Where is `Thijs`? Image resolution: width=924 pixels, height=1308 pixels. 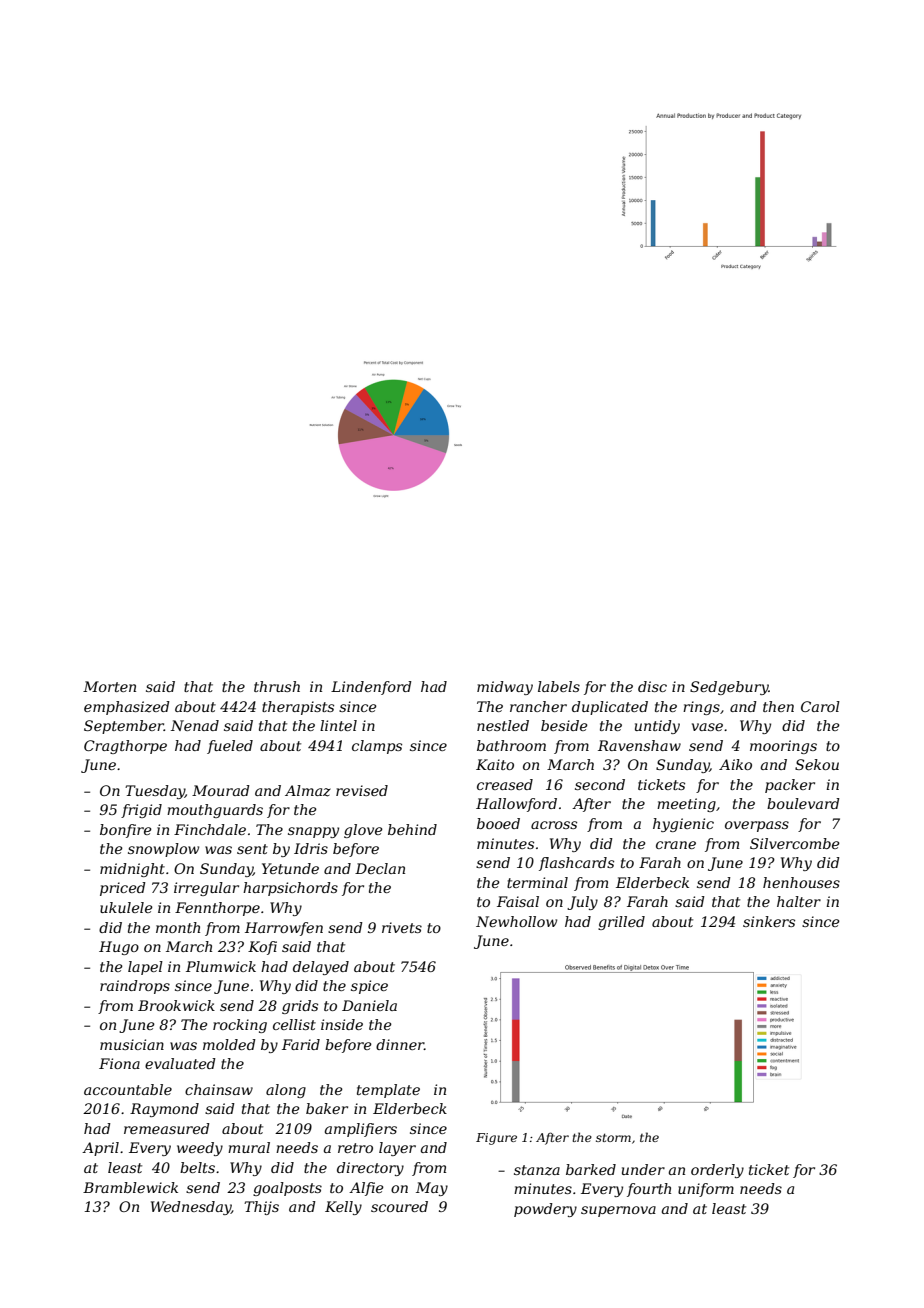
Thijs is located at coordinates (261, 1208).
